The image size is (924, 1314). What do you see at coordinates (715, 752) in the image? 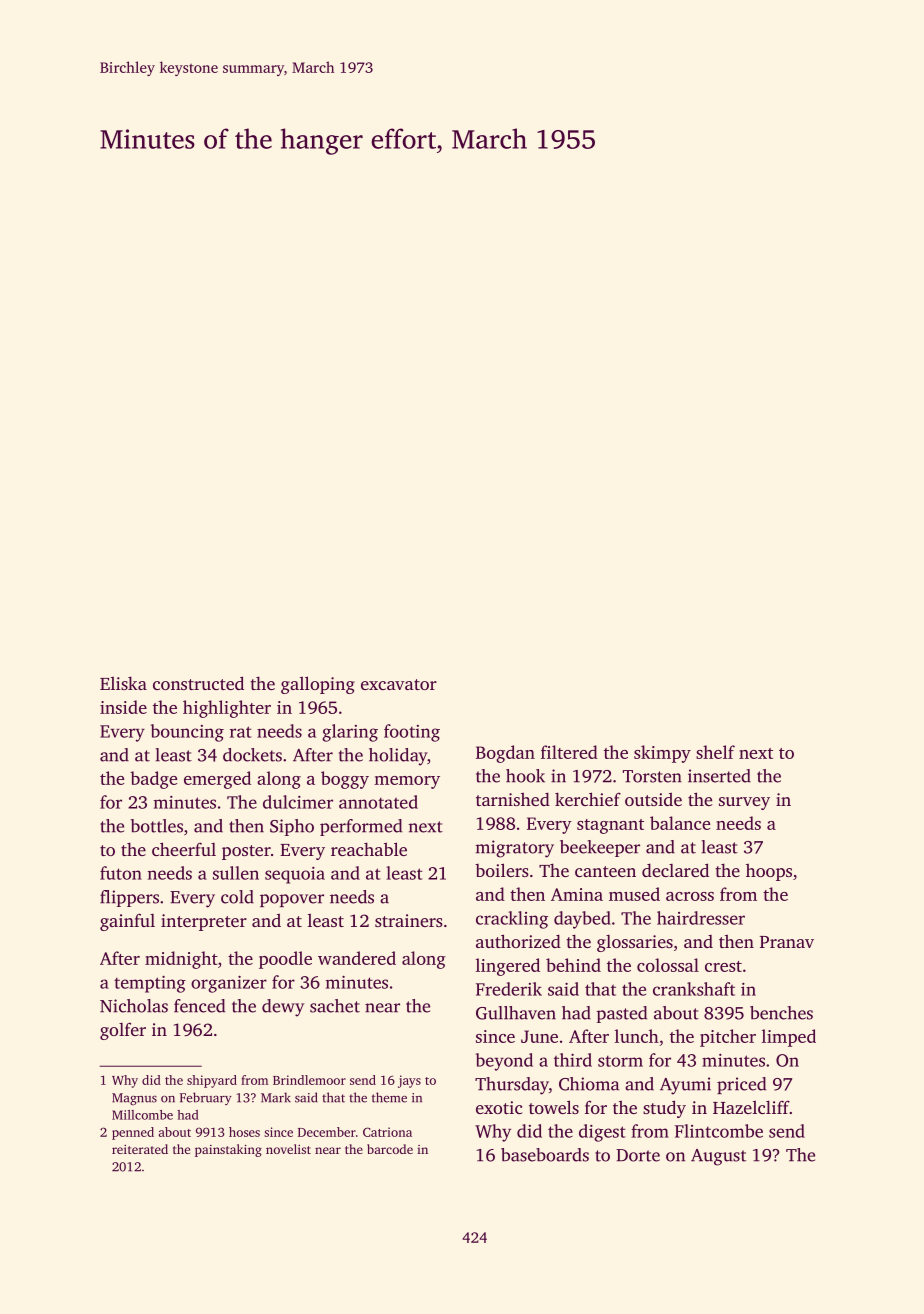
I see `shelf` at bounding box center [715, 752].
